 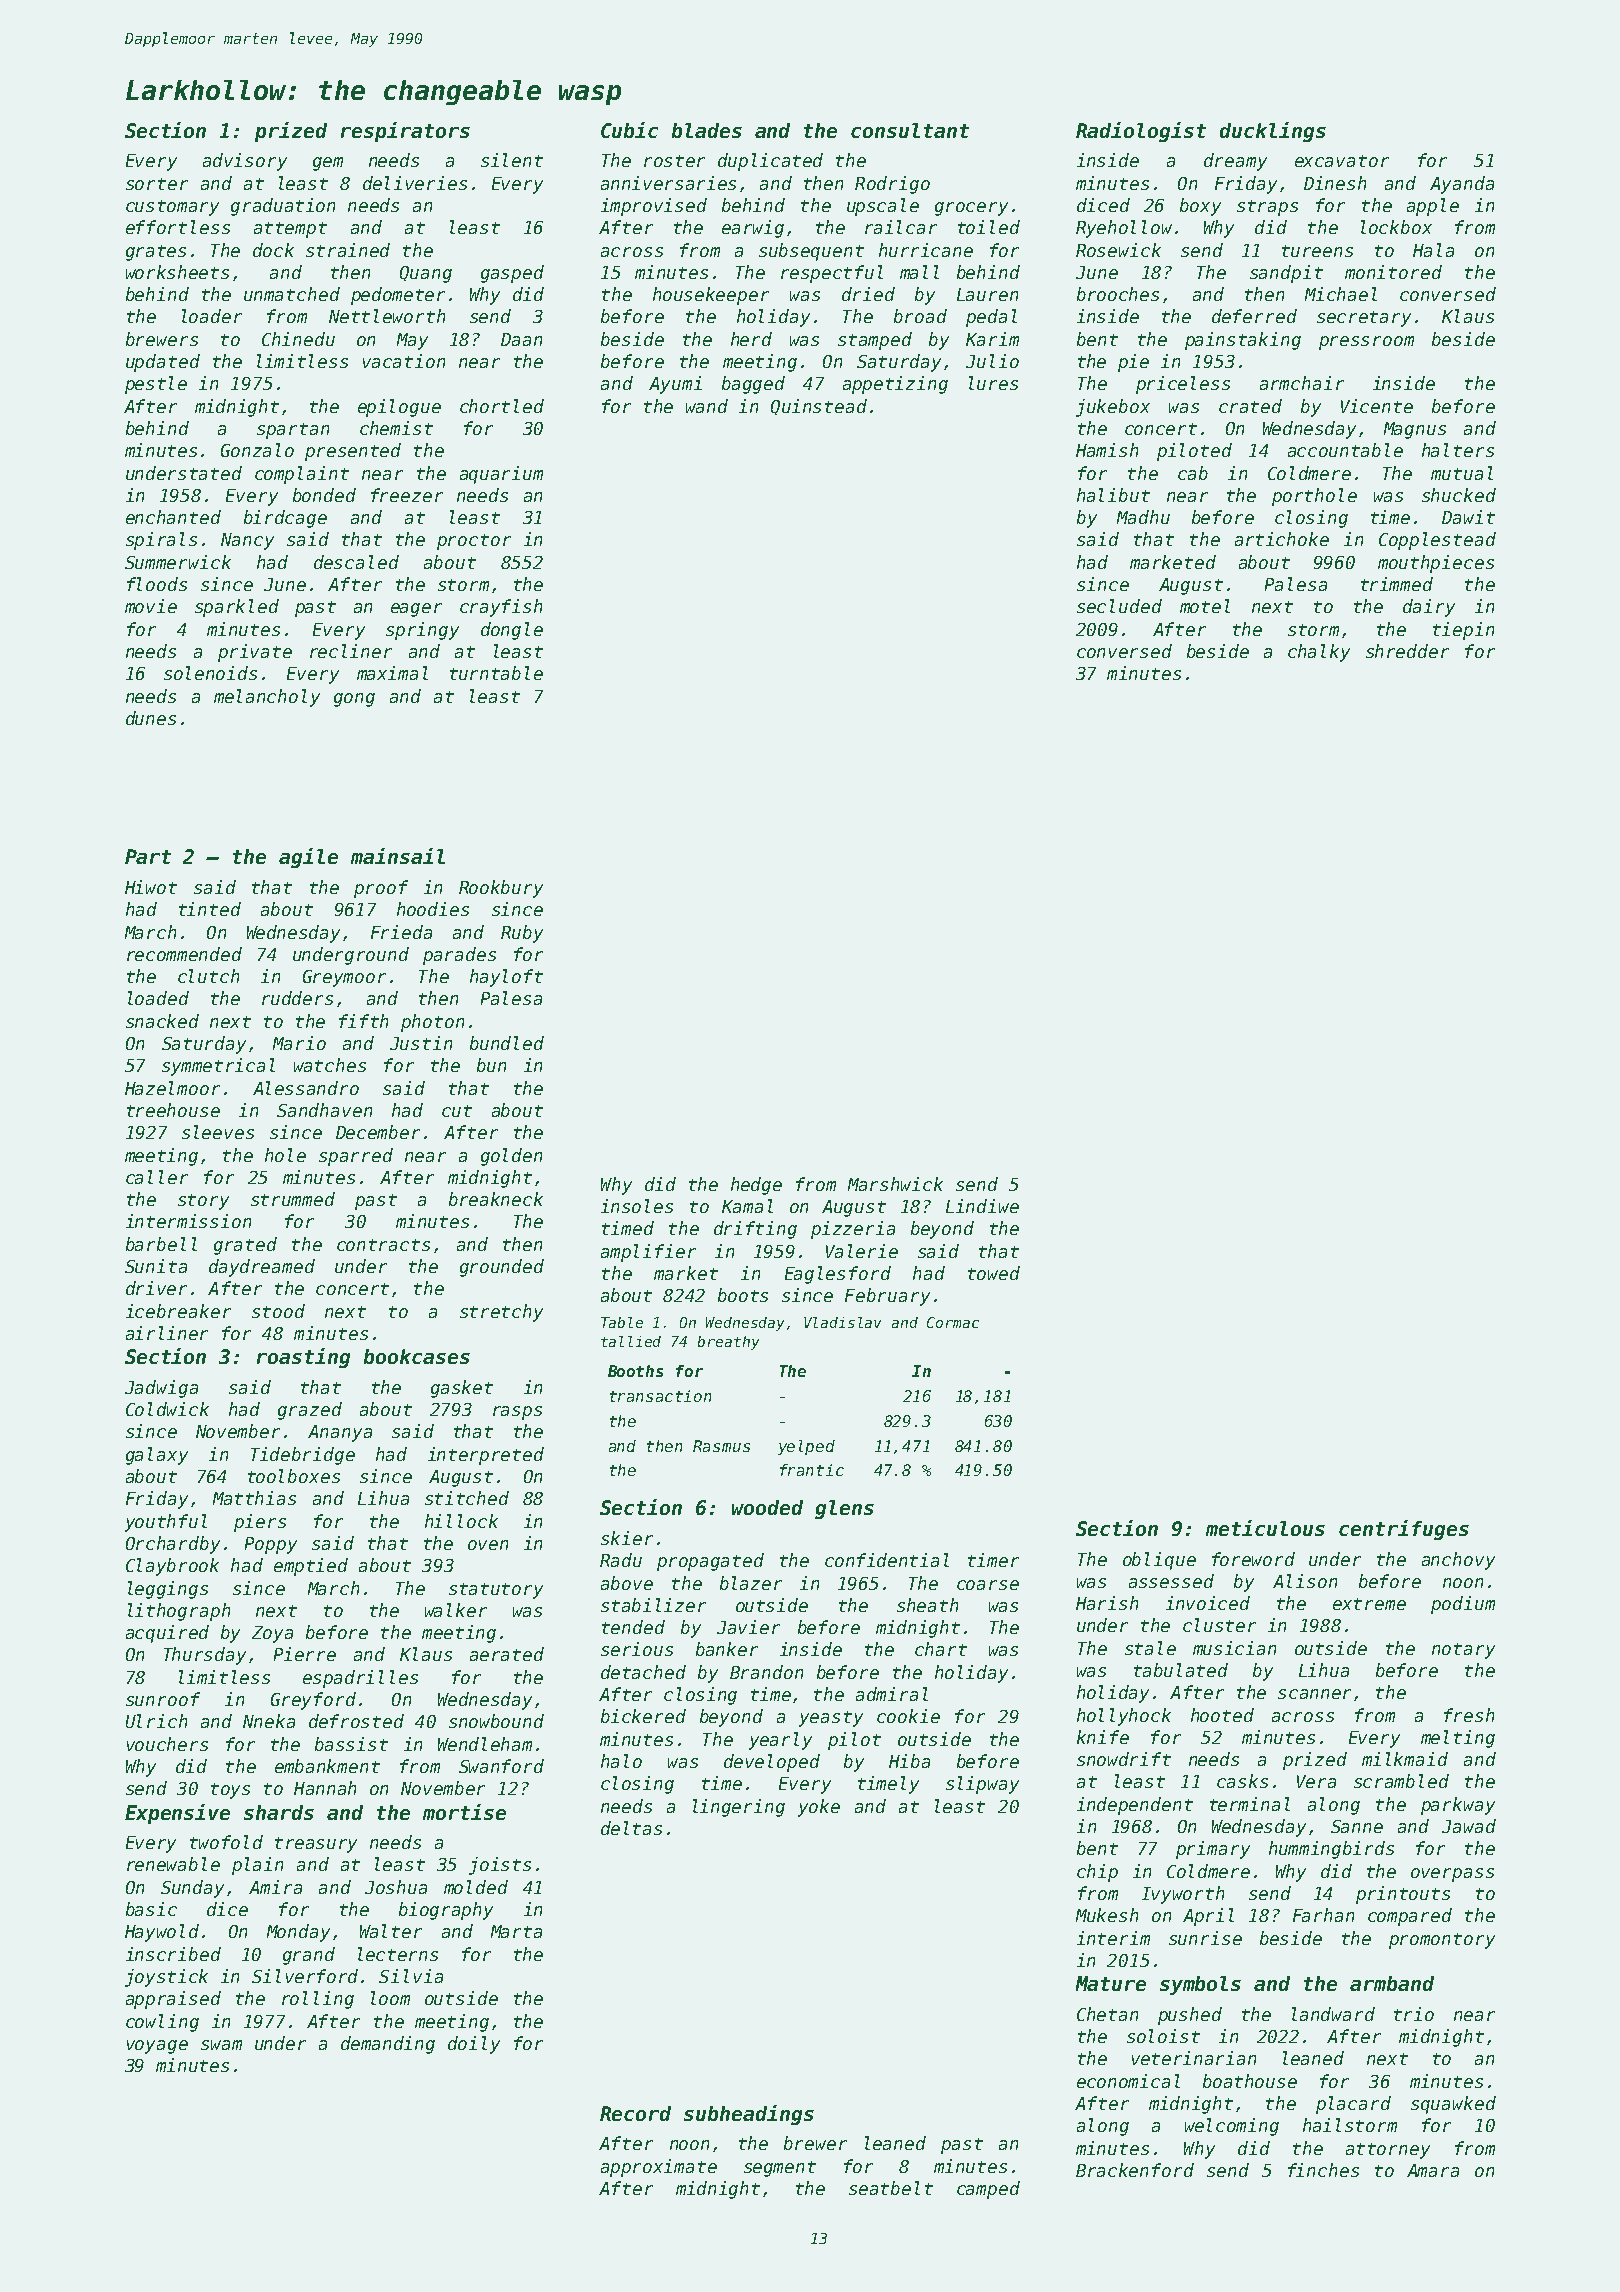 I want to click on Booths, so click(x=635, y=1371).
